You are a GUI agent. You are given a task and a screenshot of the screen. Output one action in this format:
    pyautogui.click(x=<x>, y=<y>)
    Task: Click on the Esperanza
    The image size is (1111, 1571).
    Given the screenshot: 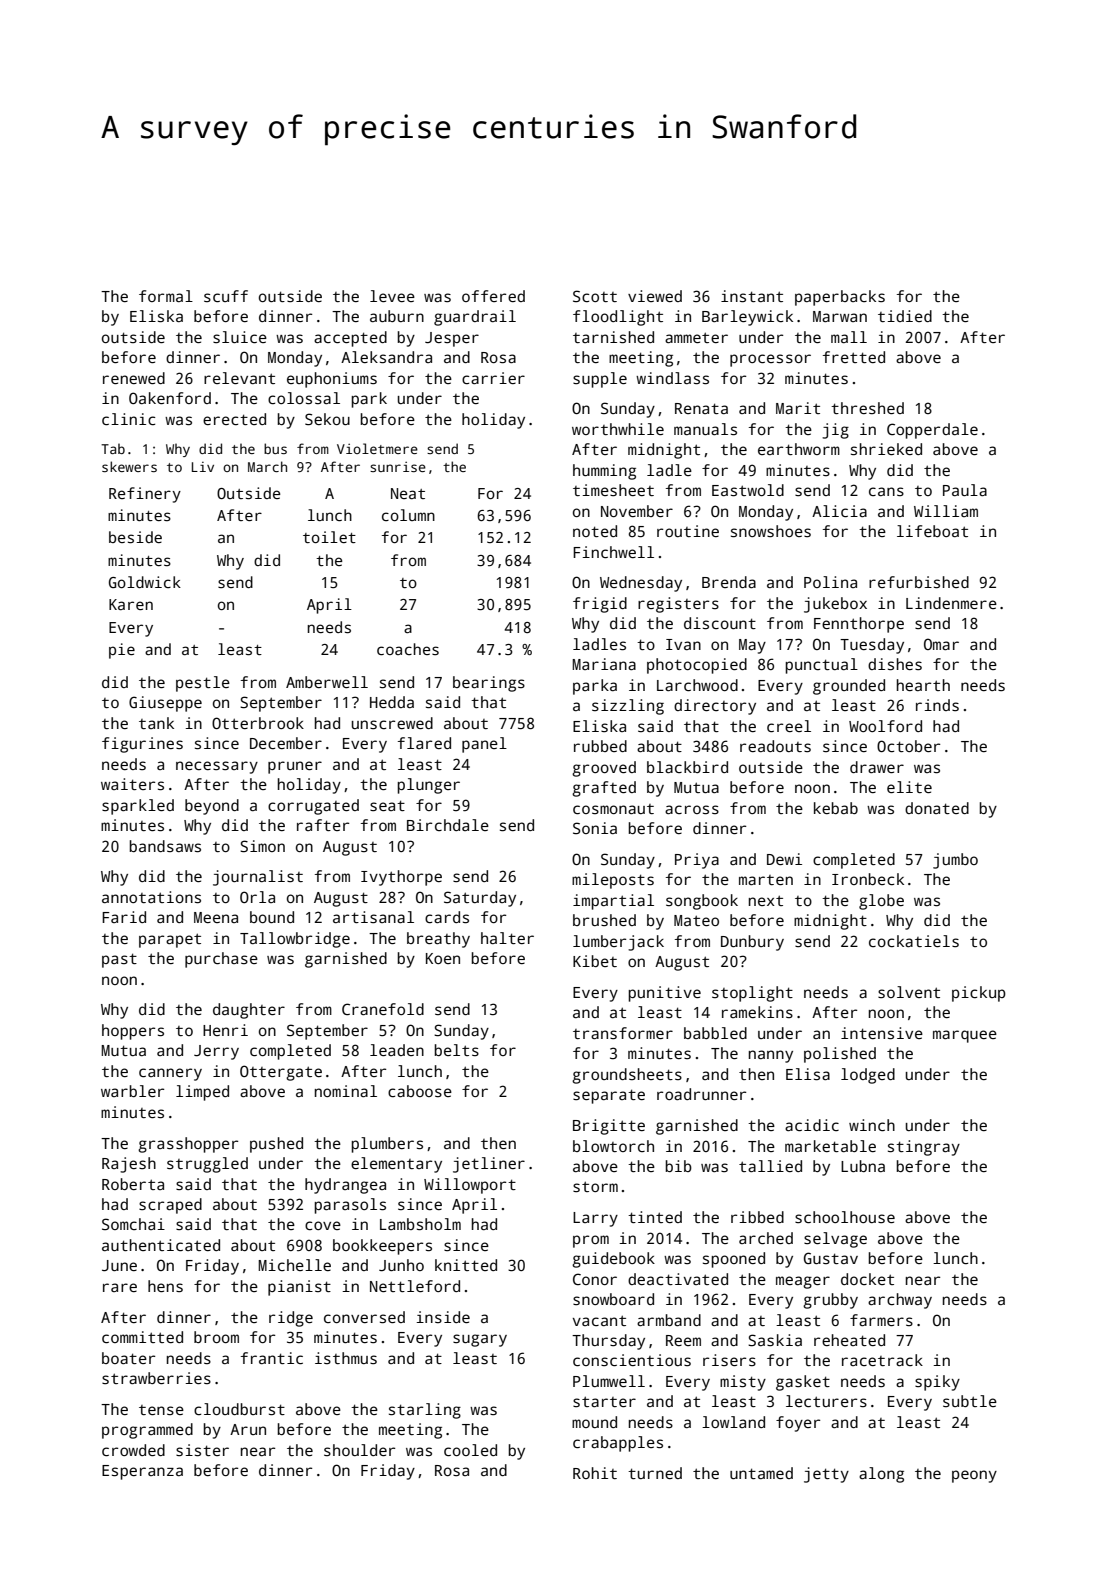 What is the action you would take?
    pyautogui.click(x=142, y=1472)
